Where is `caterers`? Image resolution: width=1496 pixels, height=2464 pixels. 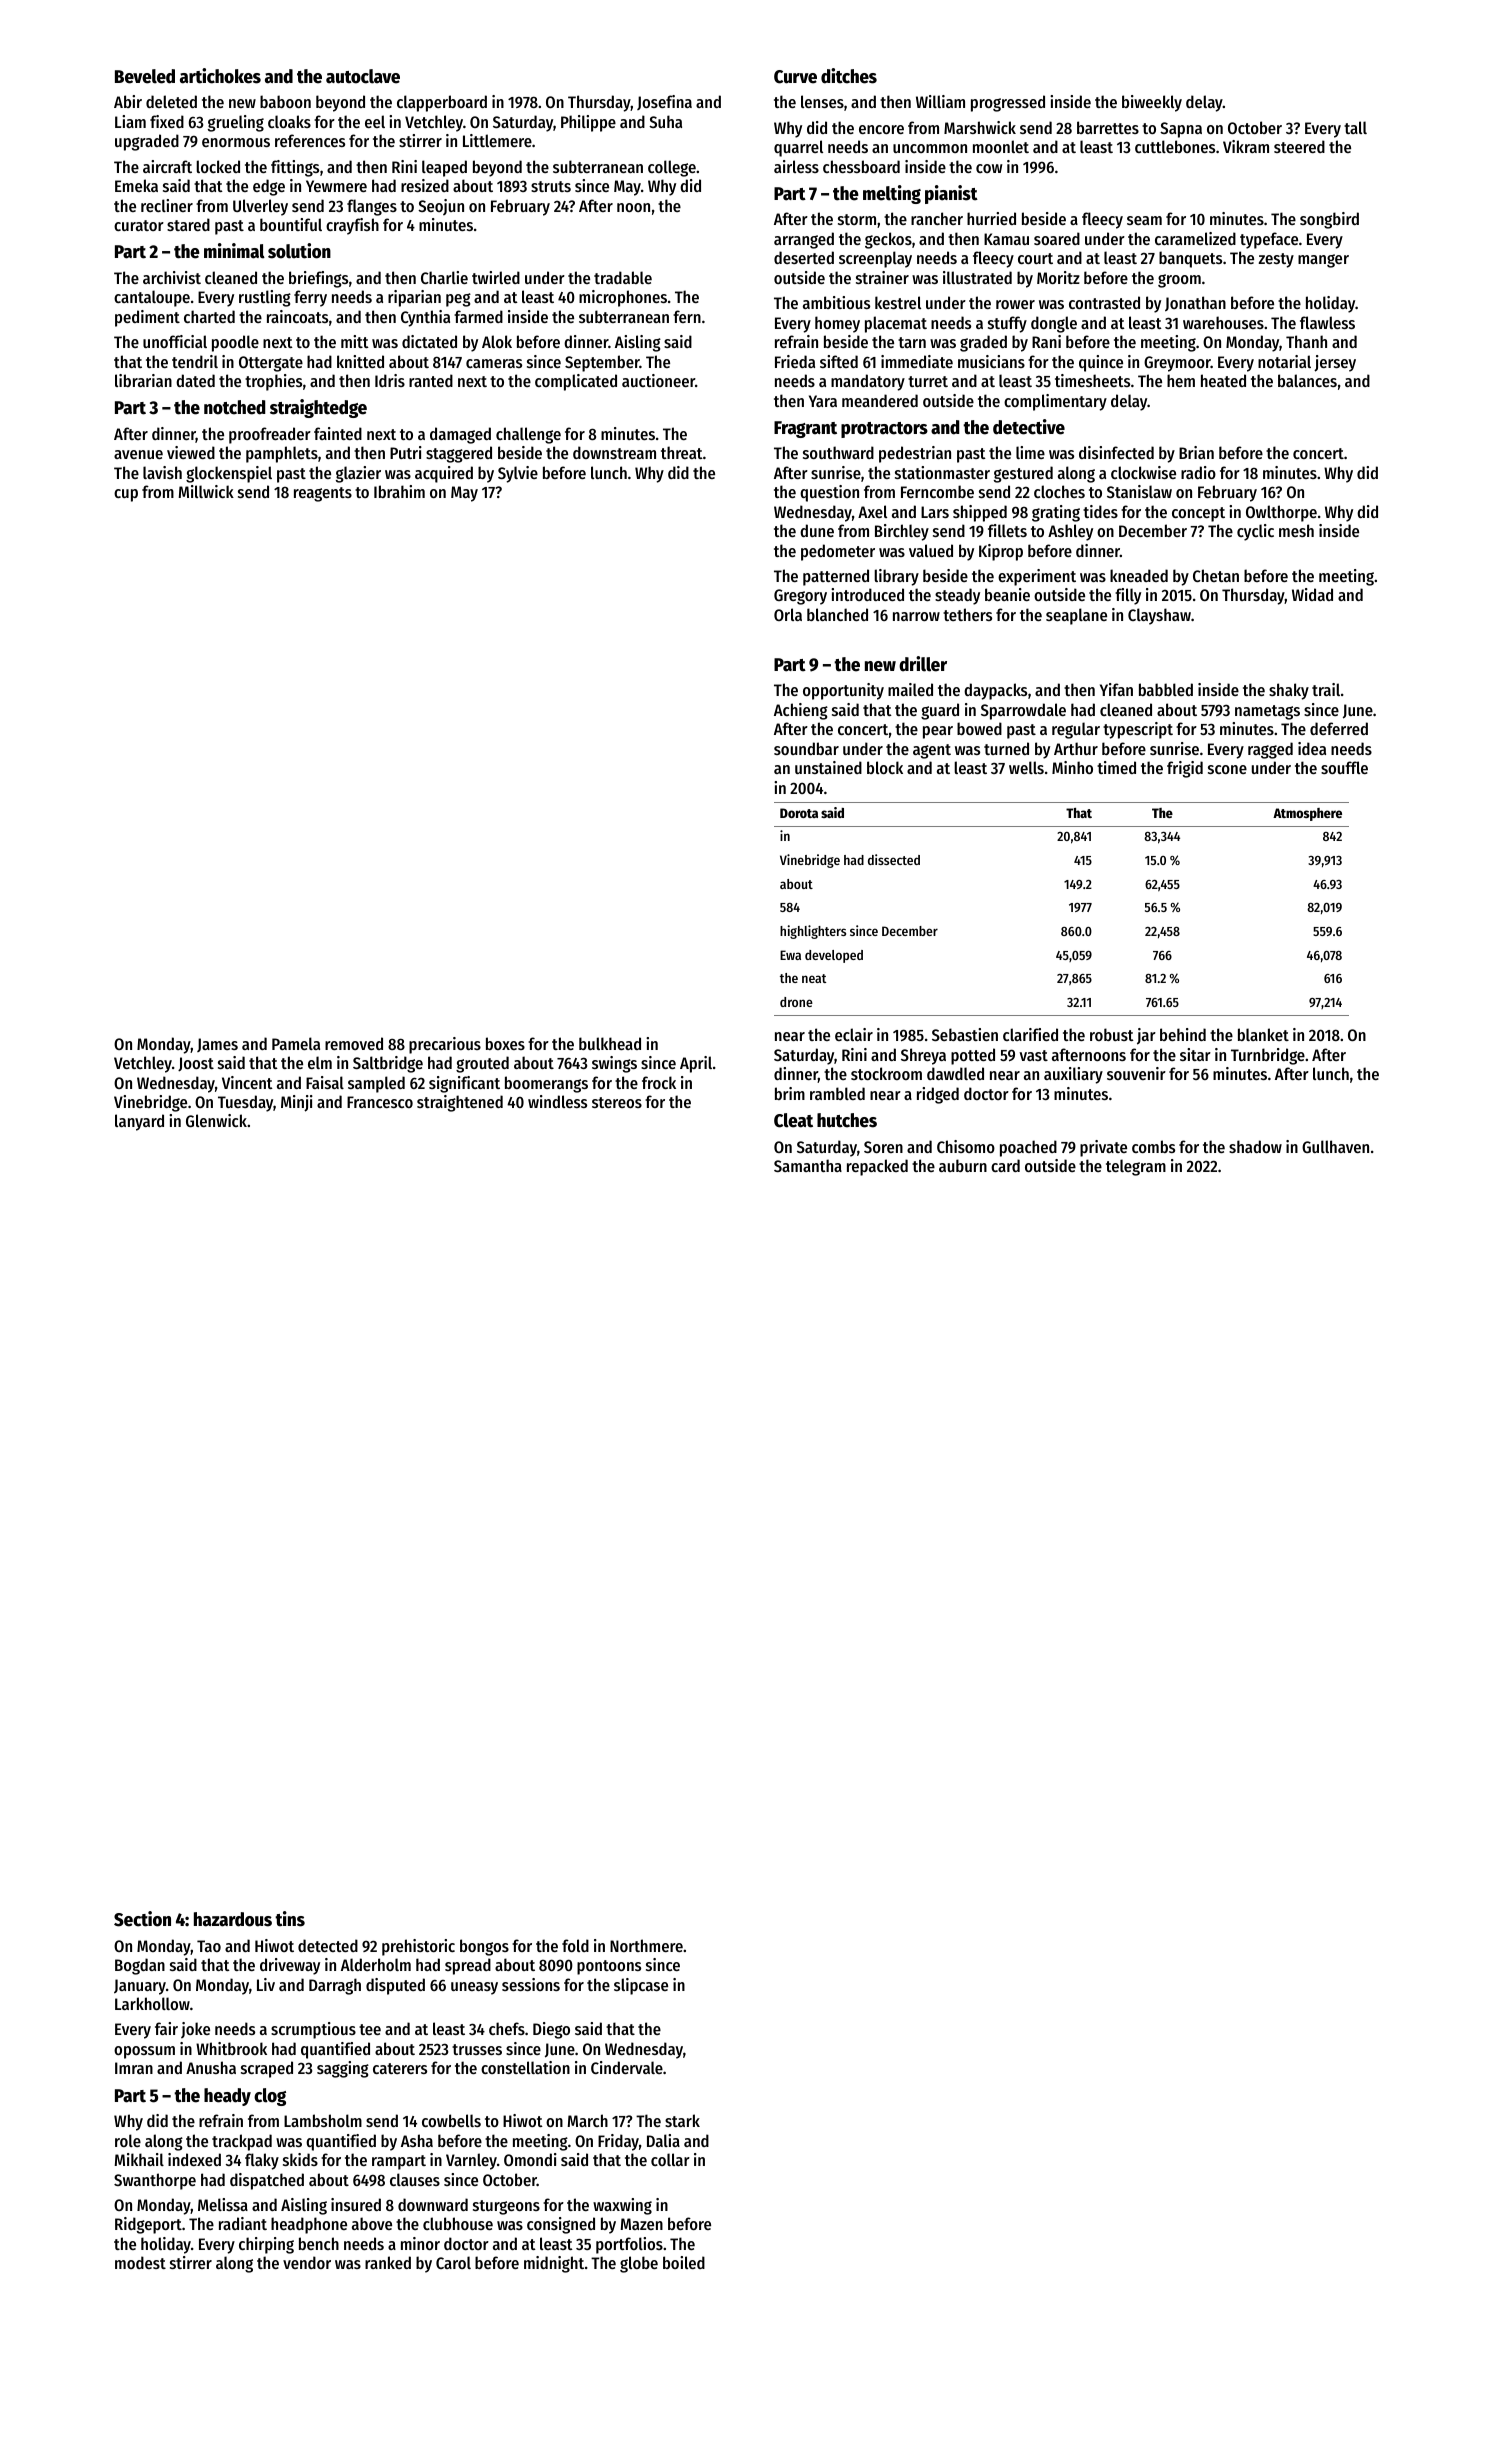 caterers is located at coordinates (400, 2068).
